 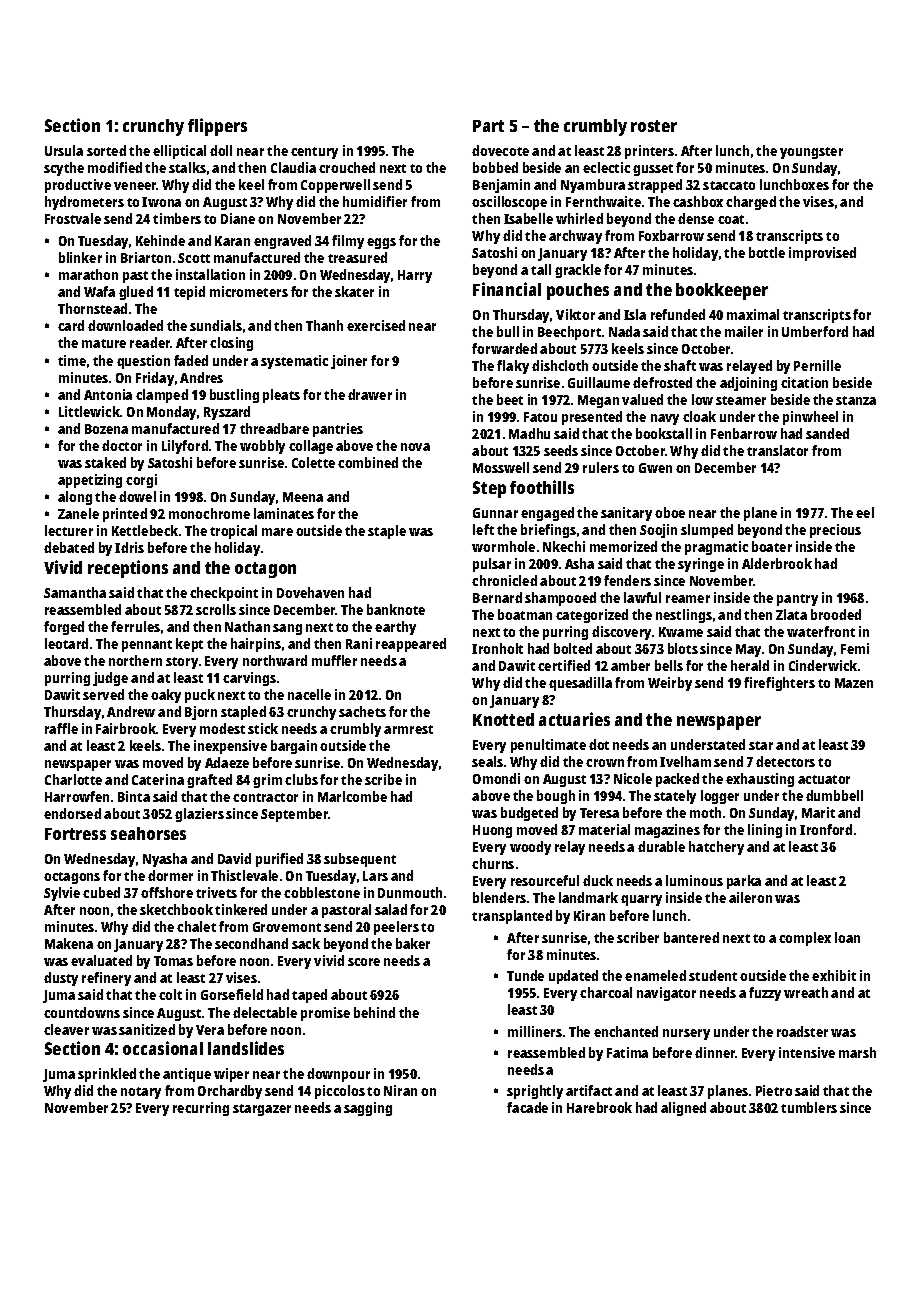 What do you see at coordinates (777, 450) in the screenshot?
I see `translator` at bounding box center [777, 450].
